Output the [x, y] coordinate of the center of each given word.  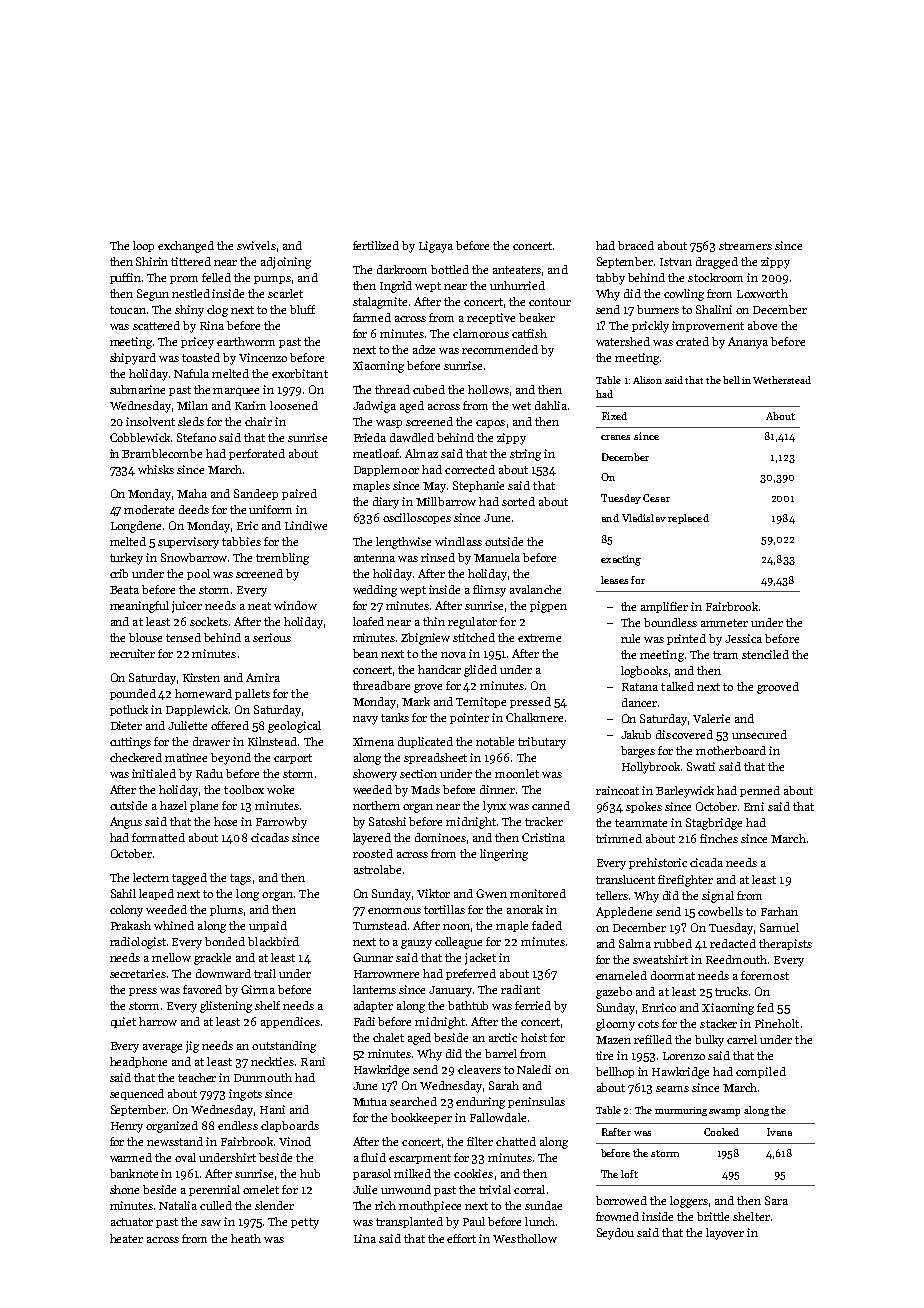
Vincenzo [263, 357]
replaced [688, 519]
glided [480, 671]
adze [424, 349]
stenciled [765, 654]
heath [246, 1238]
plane [204, 806]
